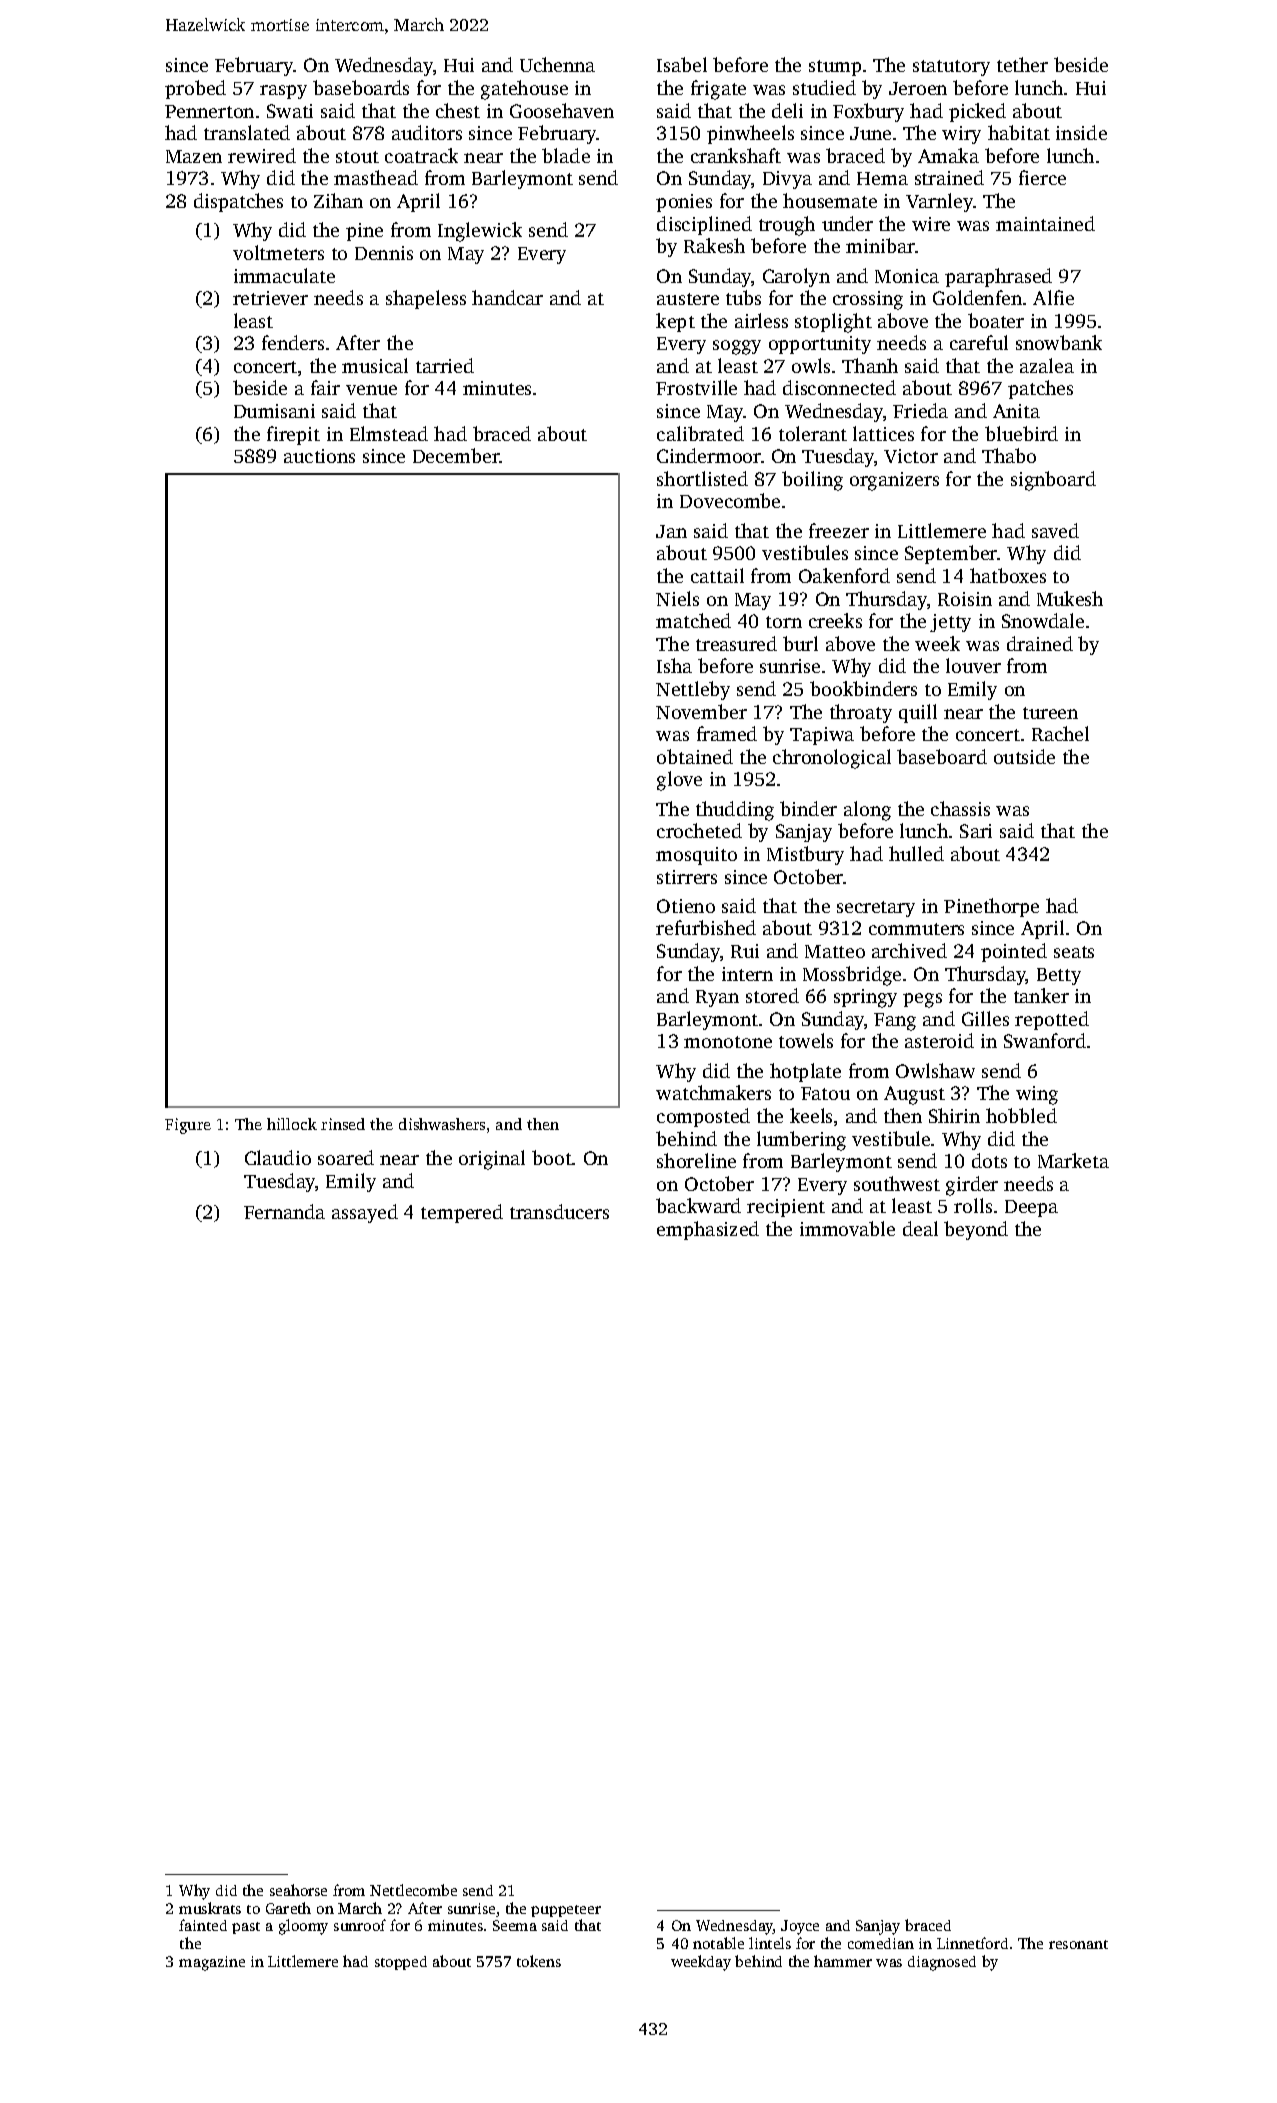 Image resolution: width=1277 pixels, height=2103 pixels. I want to click on Nettlecombe, so click(413, 1890).
